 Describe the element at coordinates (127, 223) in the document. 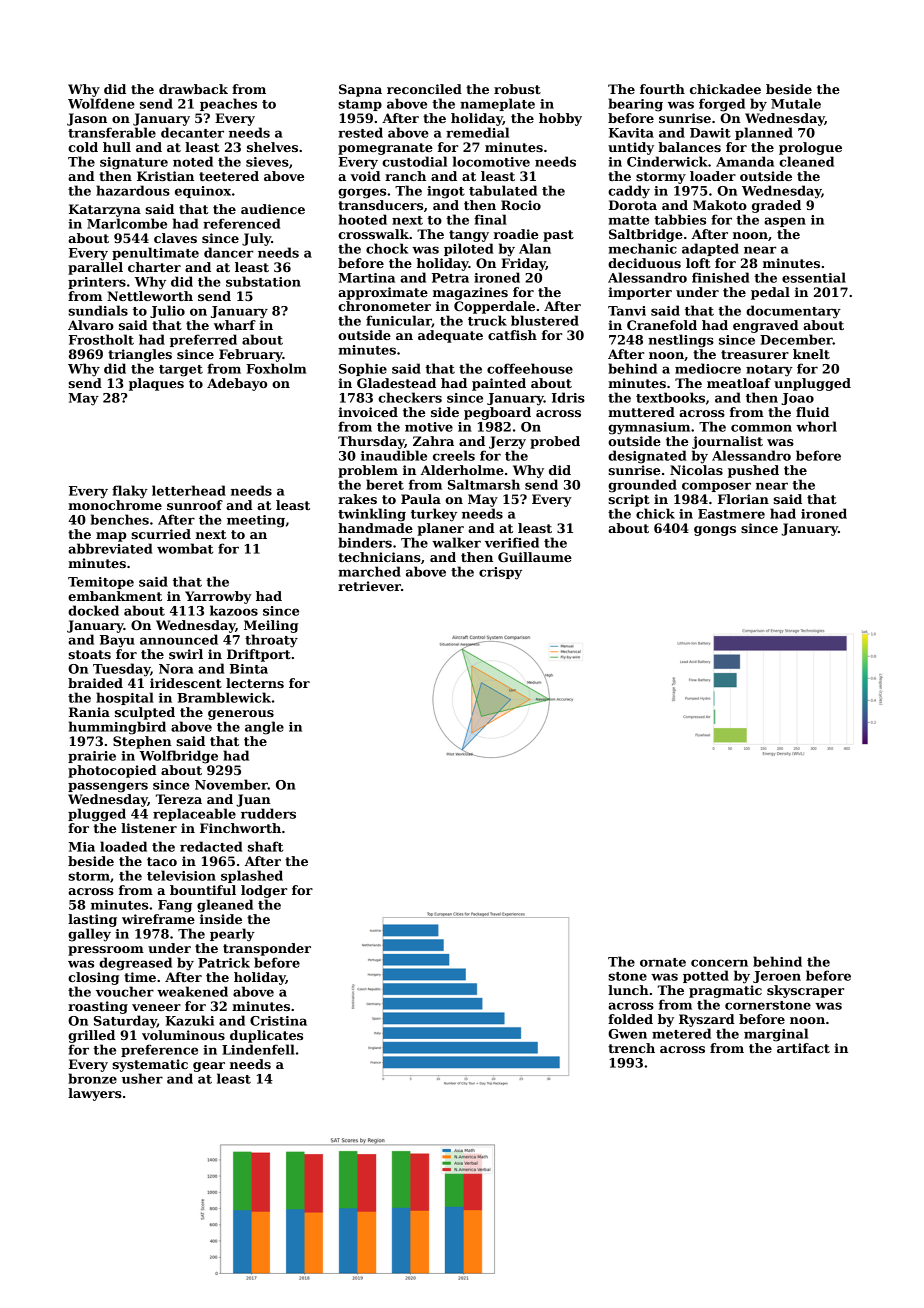

I see `Marlcombe` at that location.
